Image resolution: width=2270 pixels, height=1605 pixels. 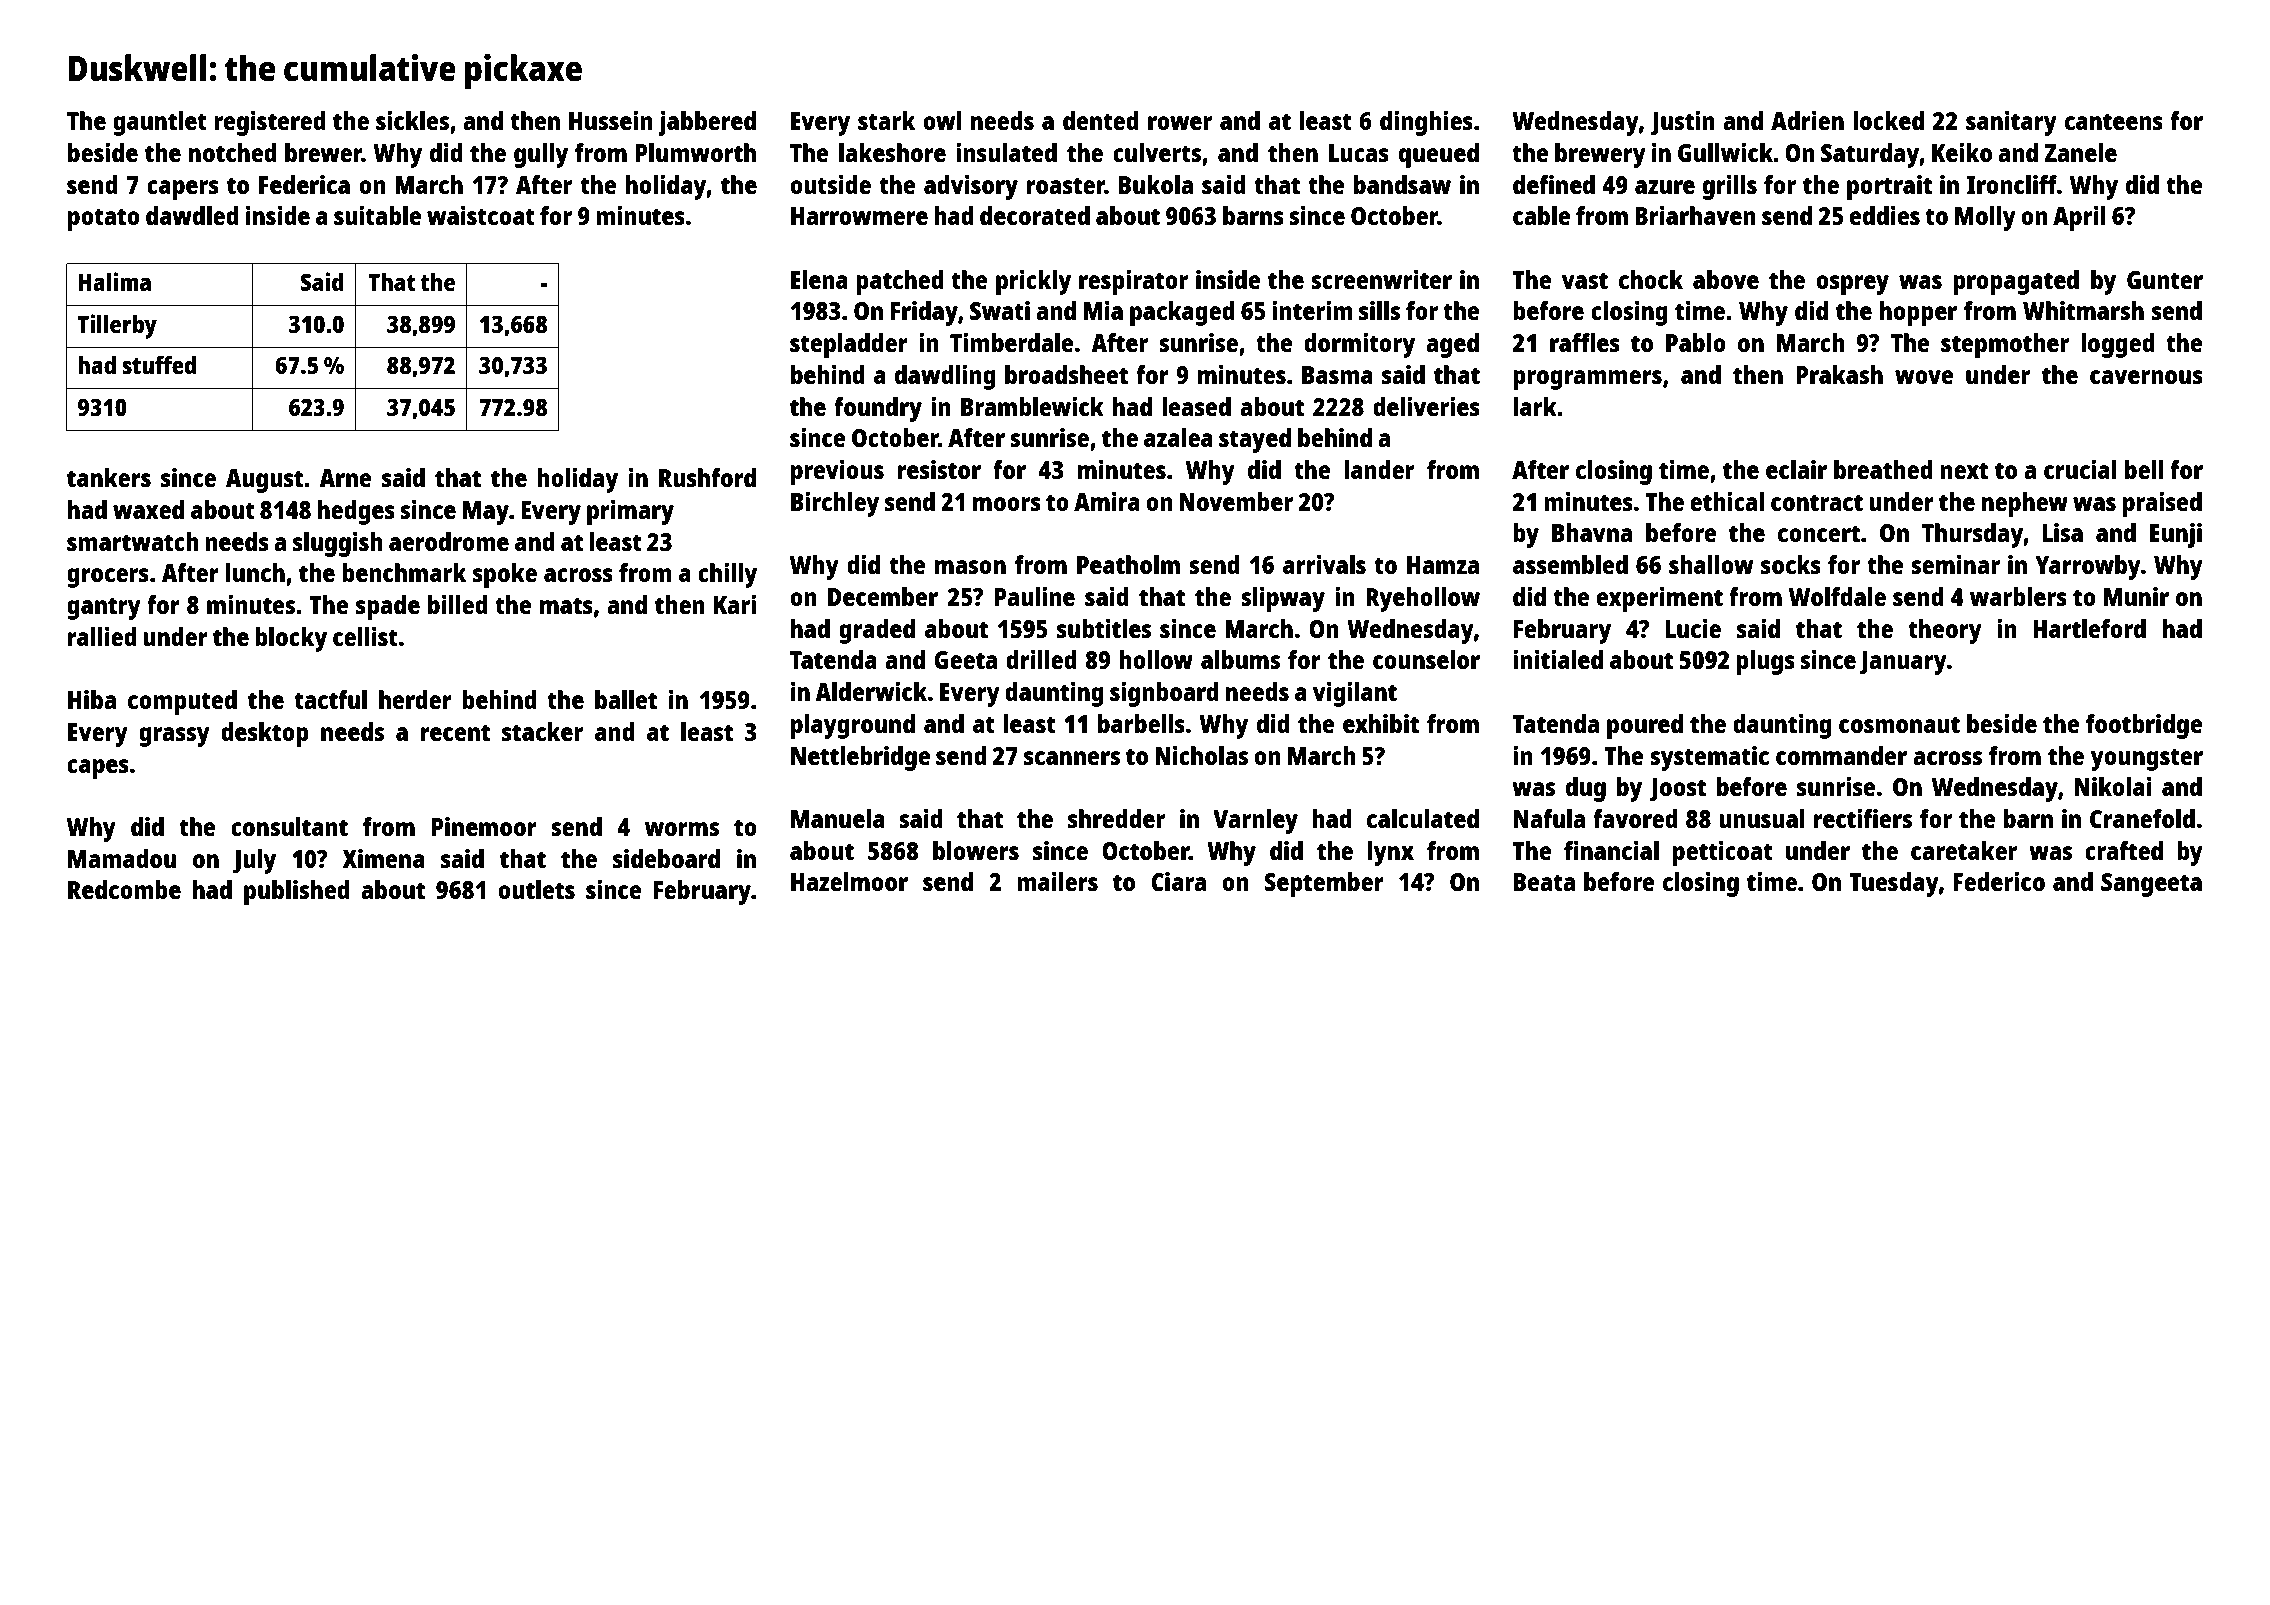 What do you see at coordinates (1839, 374) in the screenshot?
I see `Prakash` at bounding box center [1839, 374].
